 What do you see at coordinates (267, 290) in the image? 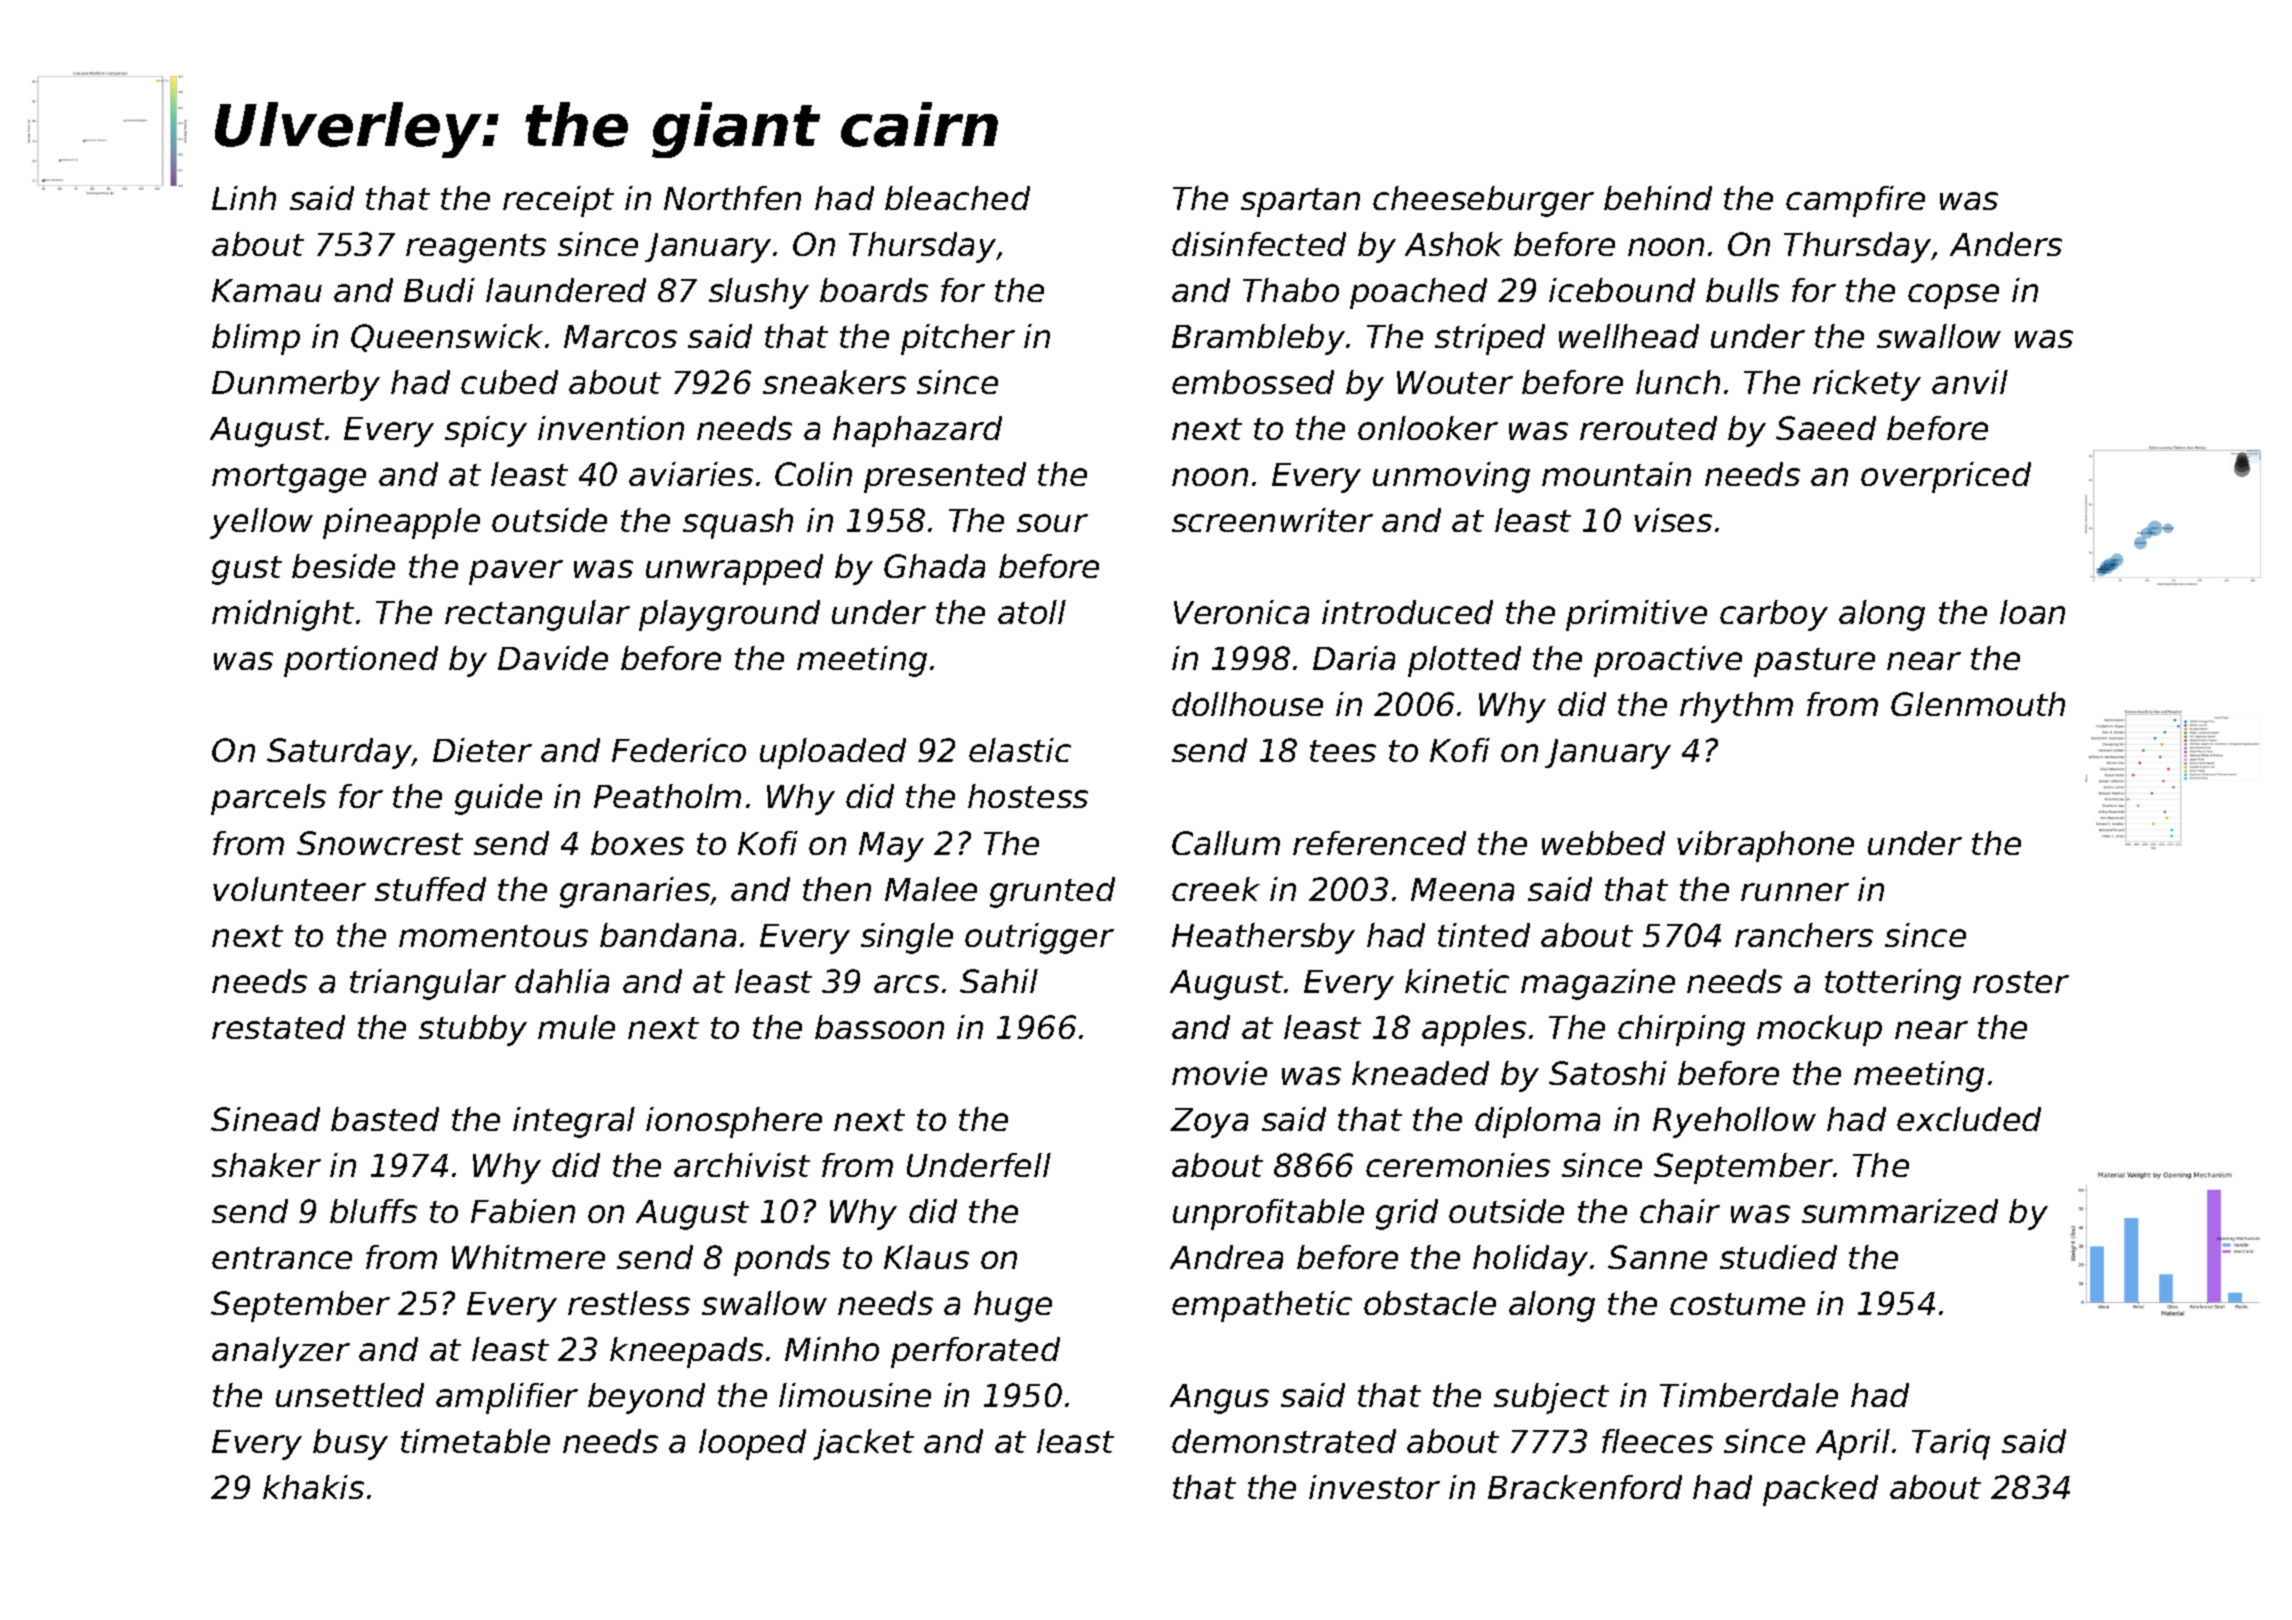
I see `Kamau` at bounding box center [267, 290].
